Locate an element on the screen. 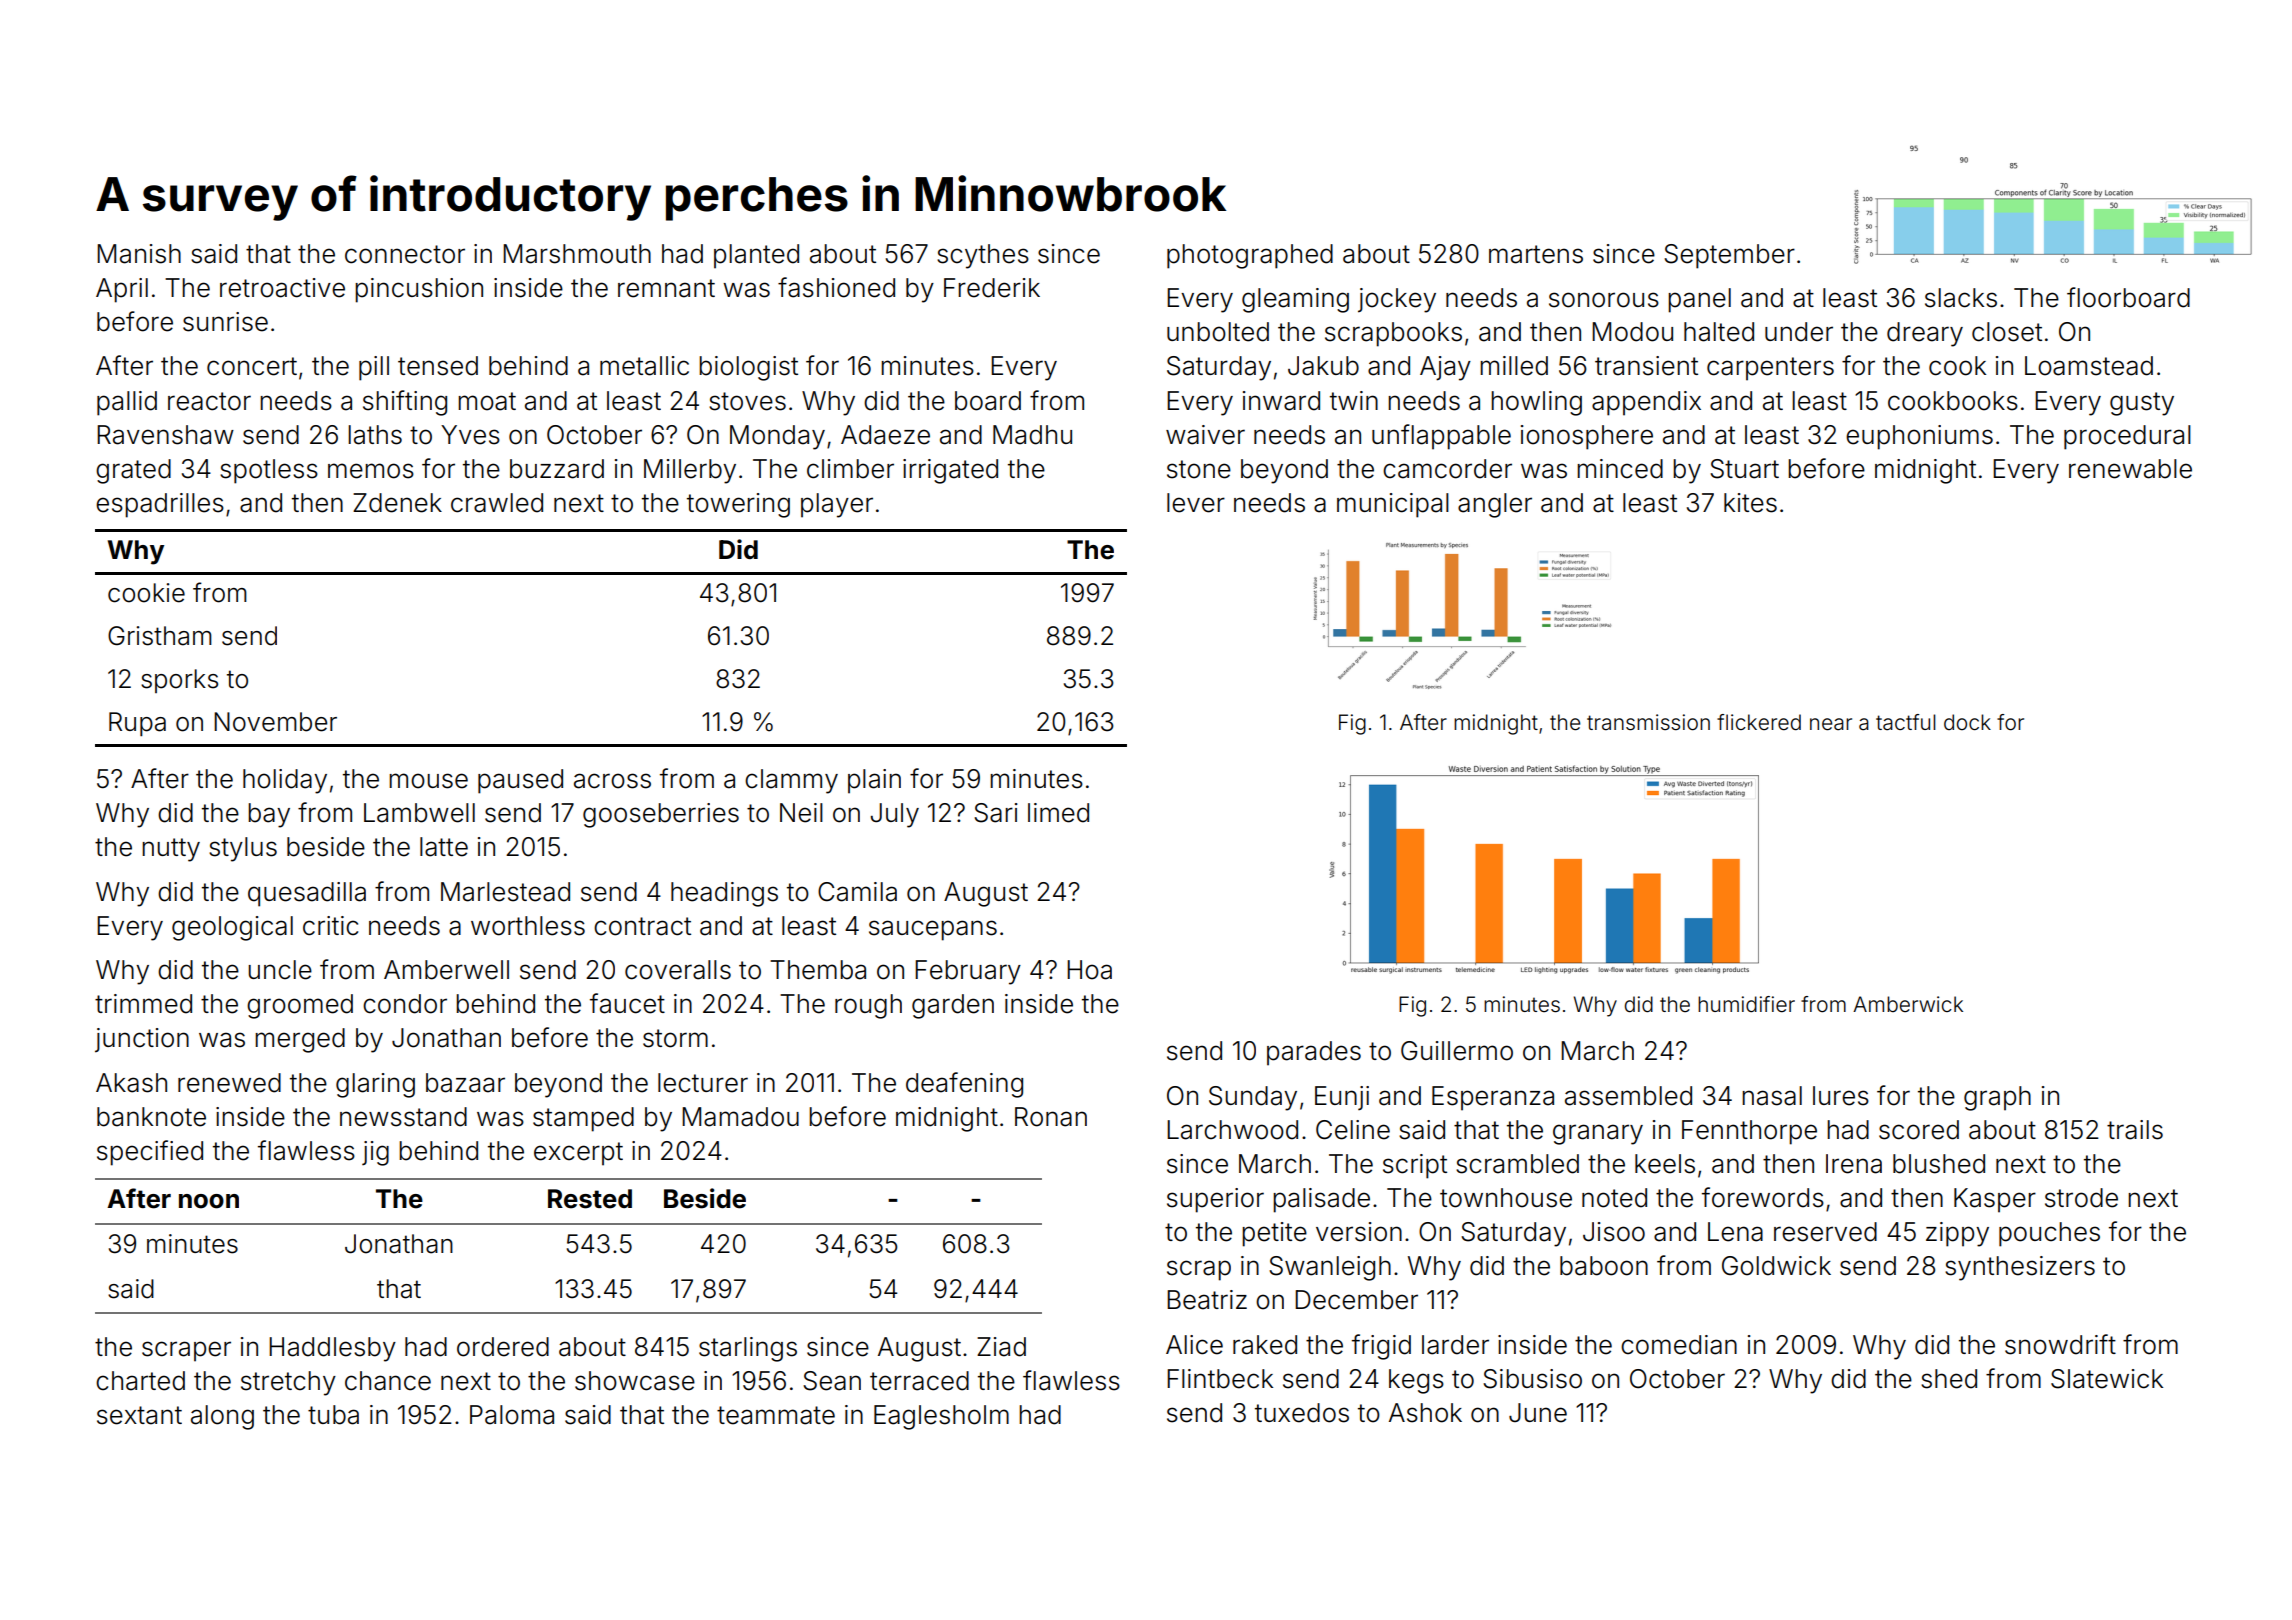 The height and width of the screenshot is (1620, 2292). tuba is located at coordinates (333, 1415).
